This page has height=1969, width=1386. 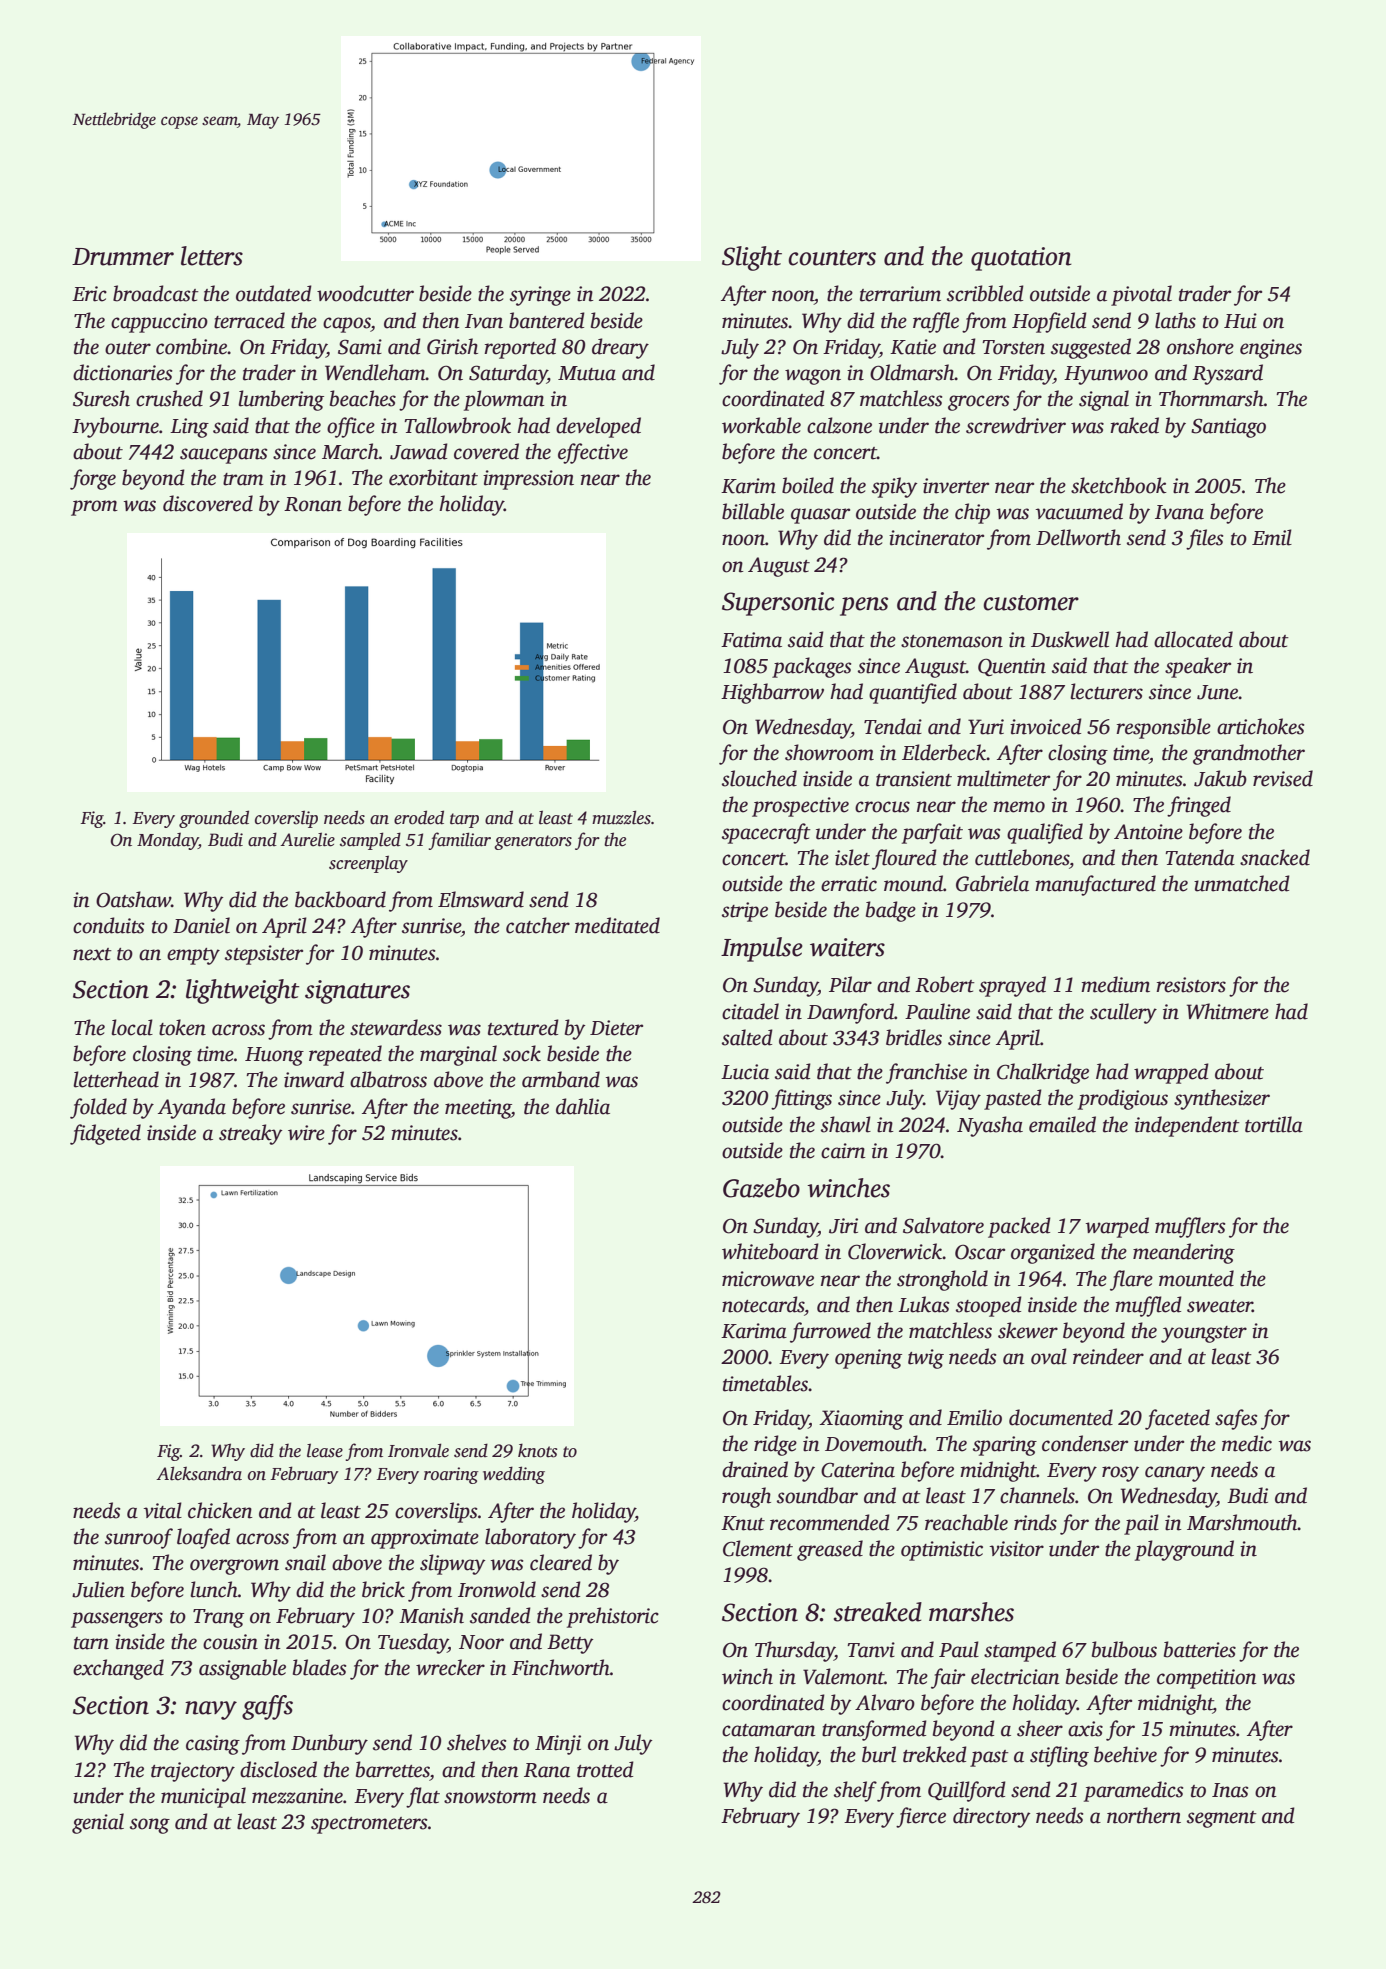 I want to click on Mutua, so click(x=587, y=373).
